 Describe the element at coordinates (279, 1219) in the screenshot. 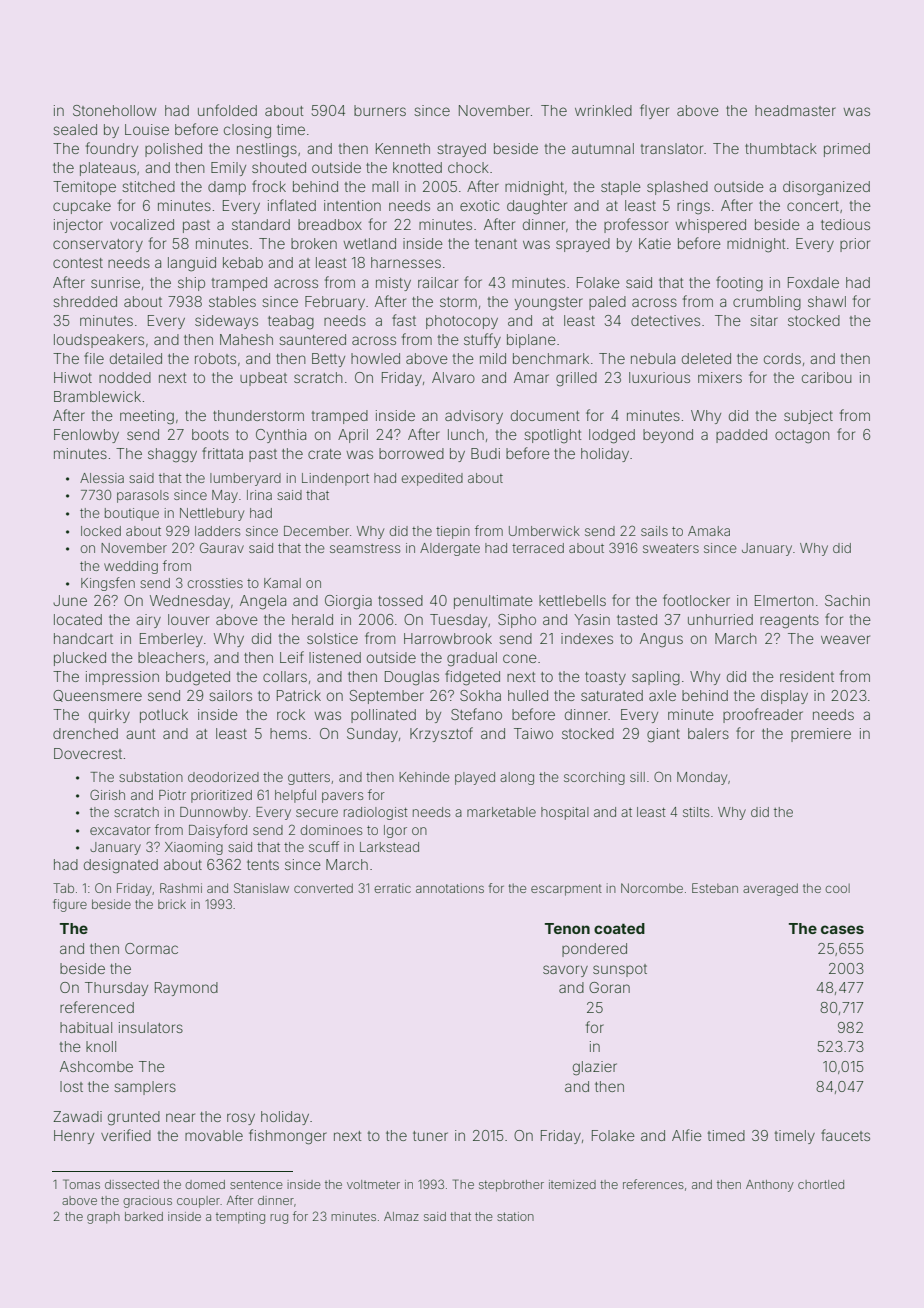

I see `rug` at that location.
